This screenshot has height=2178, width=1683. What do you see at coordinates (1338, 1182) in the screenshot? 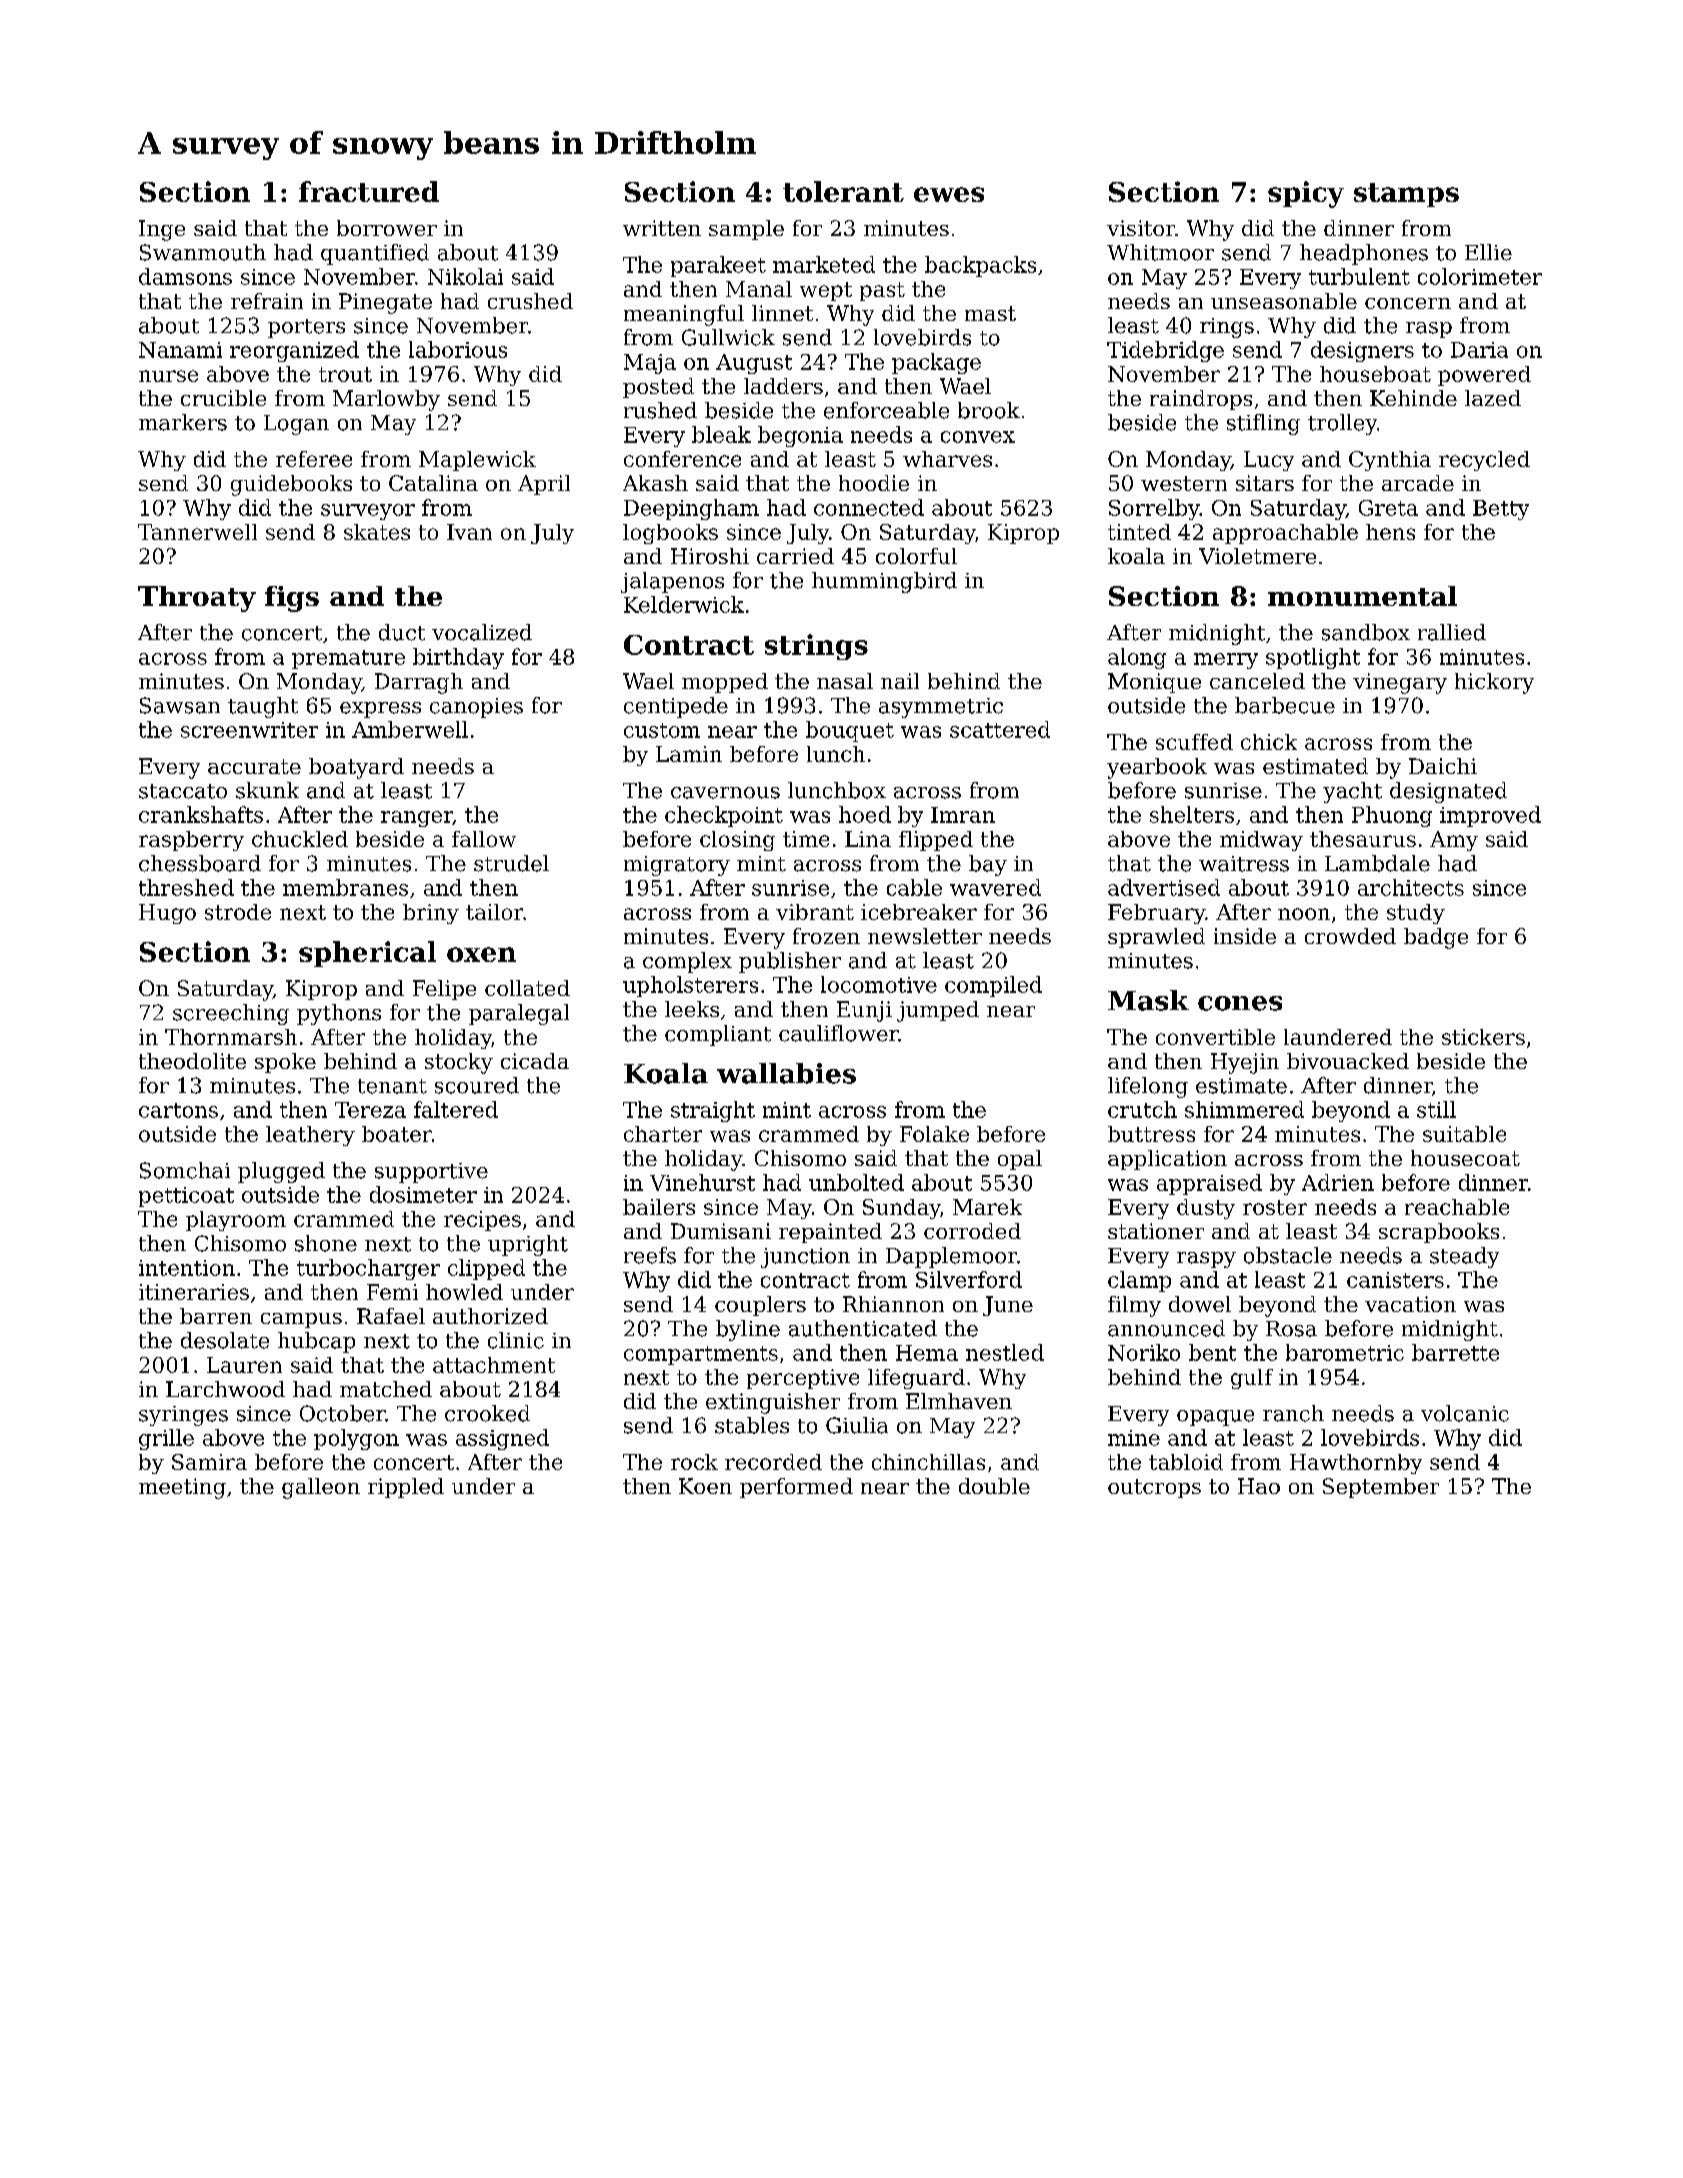
I see `Adrien` at bounding box center [1338, 1182].
